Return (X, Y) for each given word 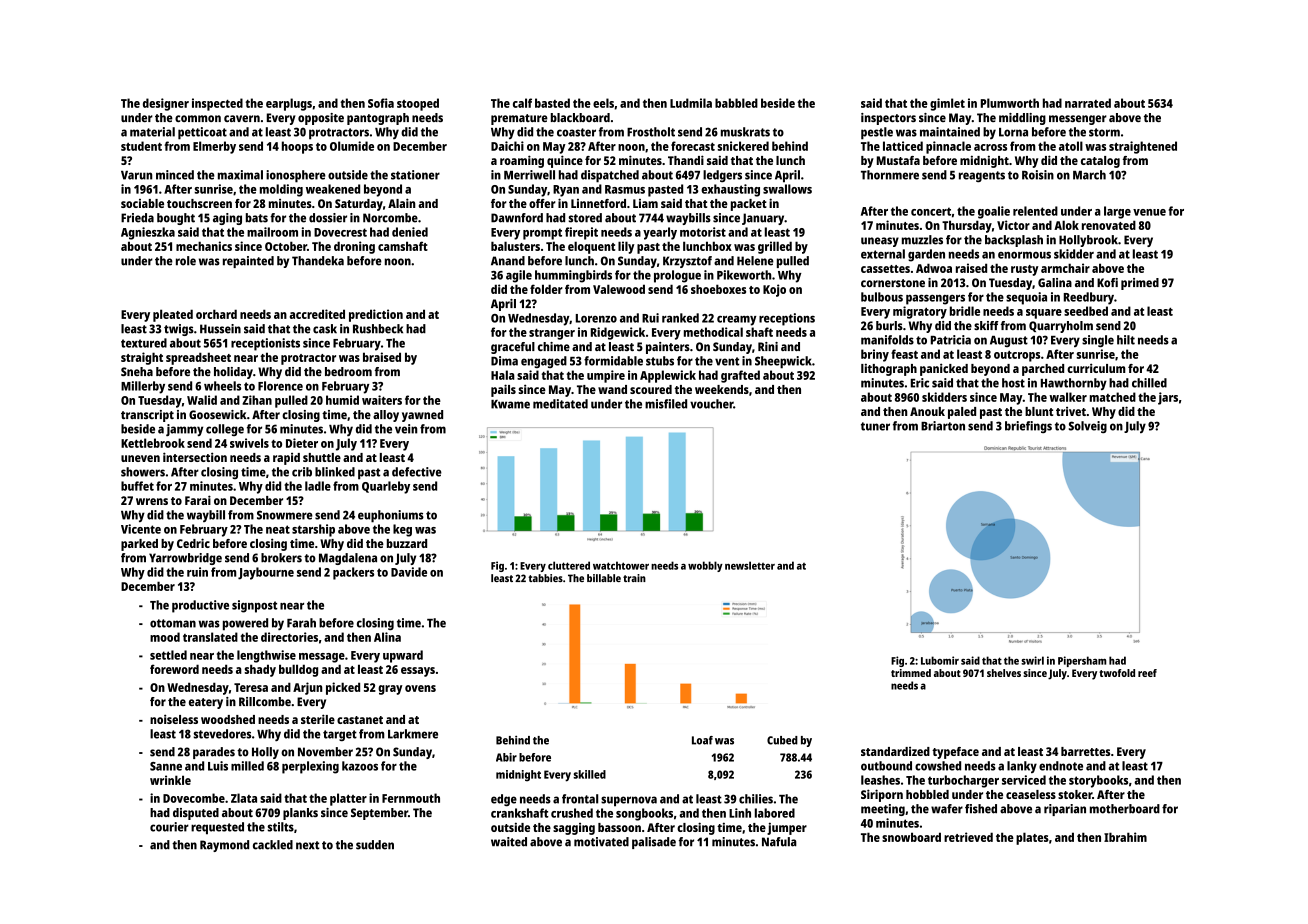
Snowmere (285, 515)
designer (166, 104)
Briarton (943, 426)
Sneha (137, 371)
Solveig (1088, 427)
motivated (601, 842)
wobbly (705, 566)
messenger (1078, 120)
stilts (280, 827)
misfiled (666, 404)
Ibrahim (1125, 837)
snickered (743, 146)
